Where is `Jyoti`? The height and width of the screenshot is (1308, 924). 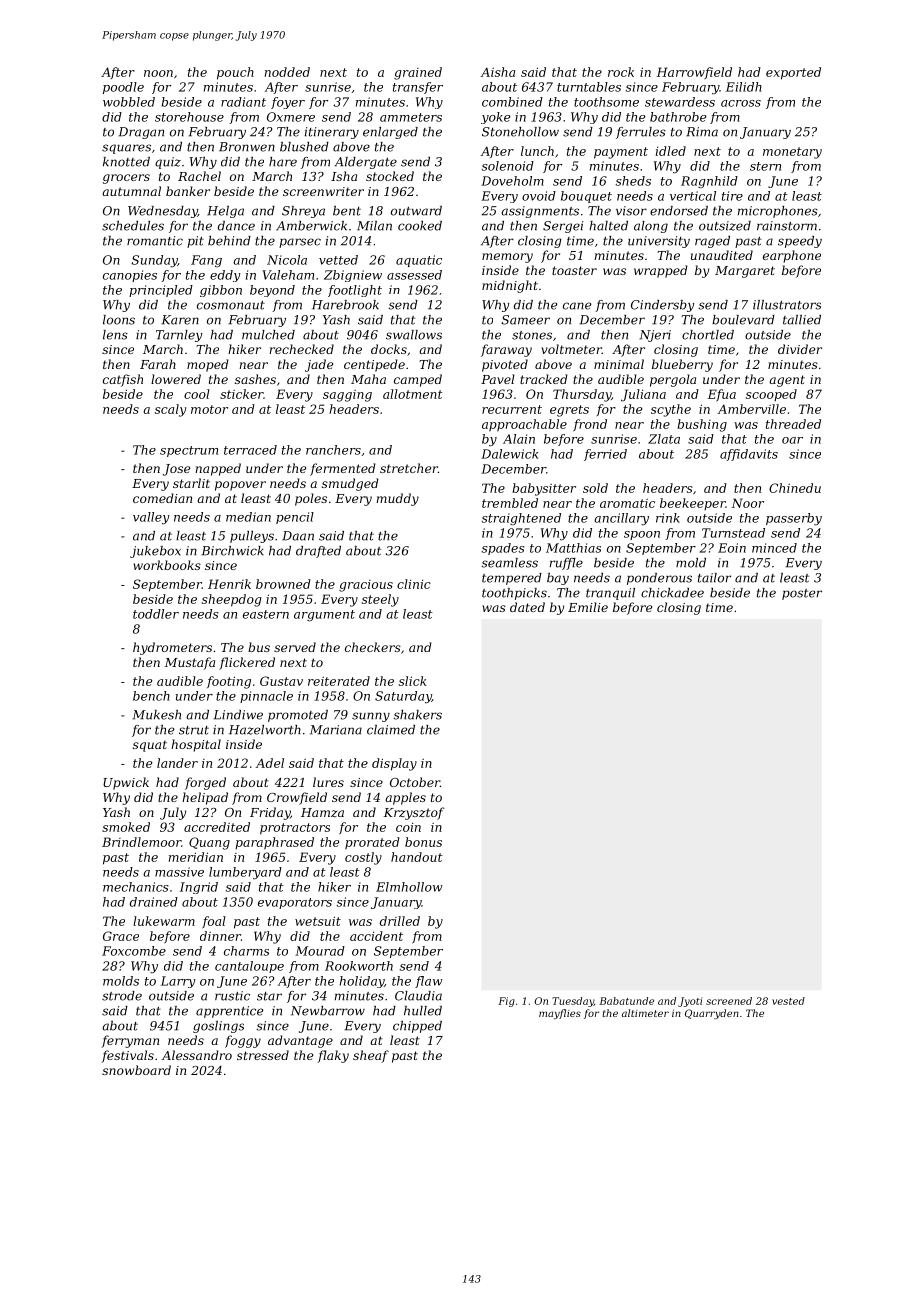
Jyoti is located at coordinates (690, 1002).
